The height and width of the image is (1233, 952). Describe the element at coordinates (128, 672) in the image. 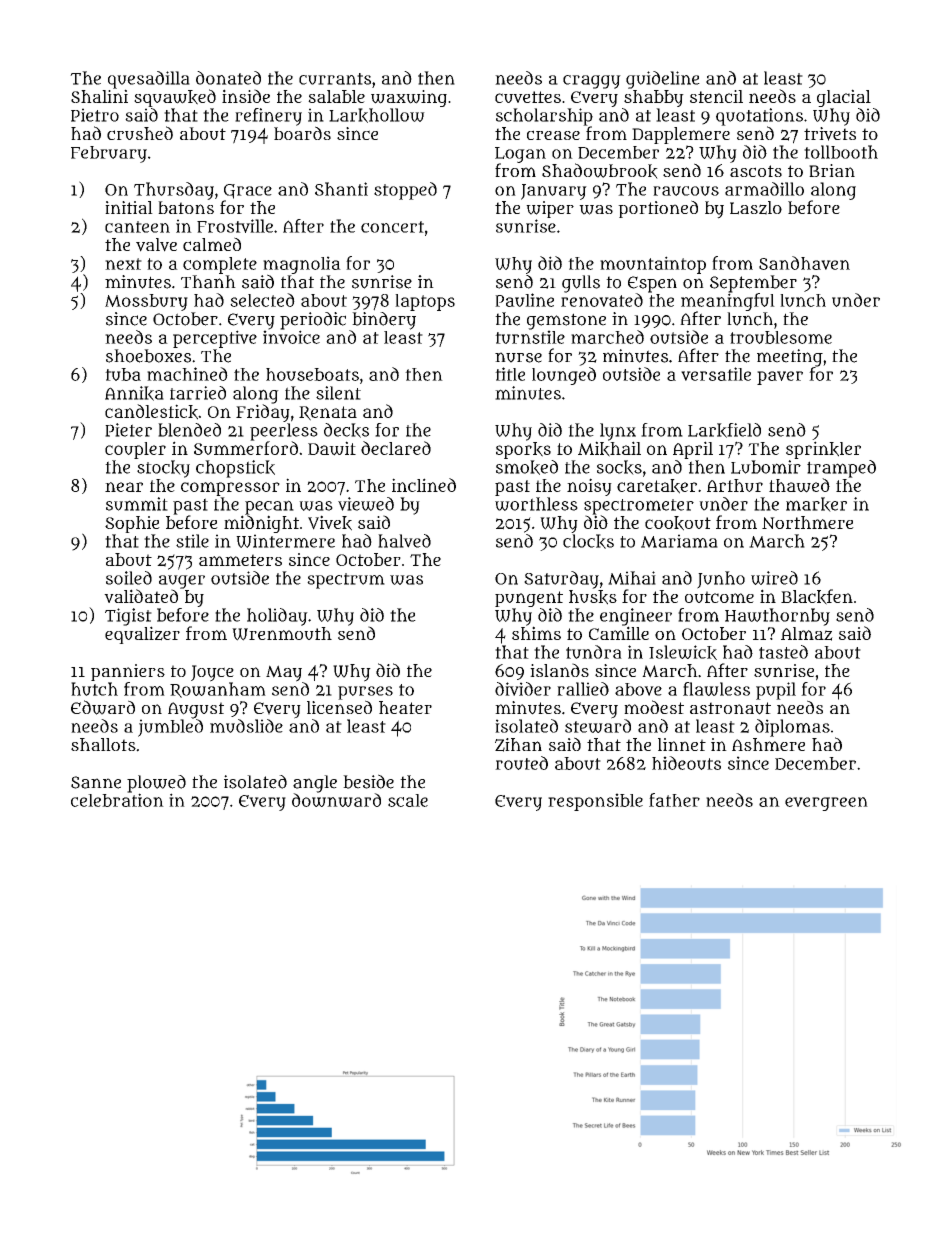

I see `panniers` at that location.
